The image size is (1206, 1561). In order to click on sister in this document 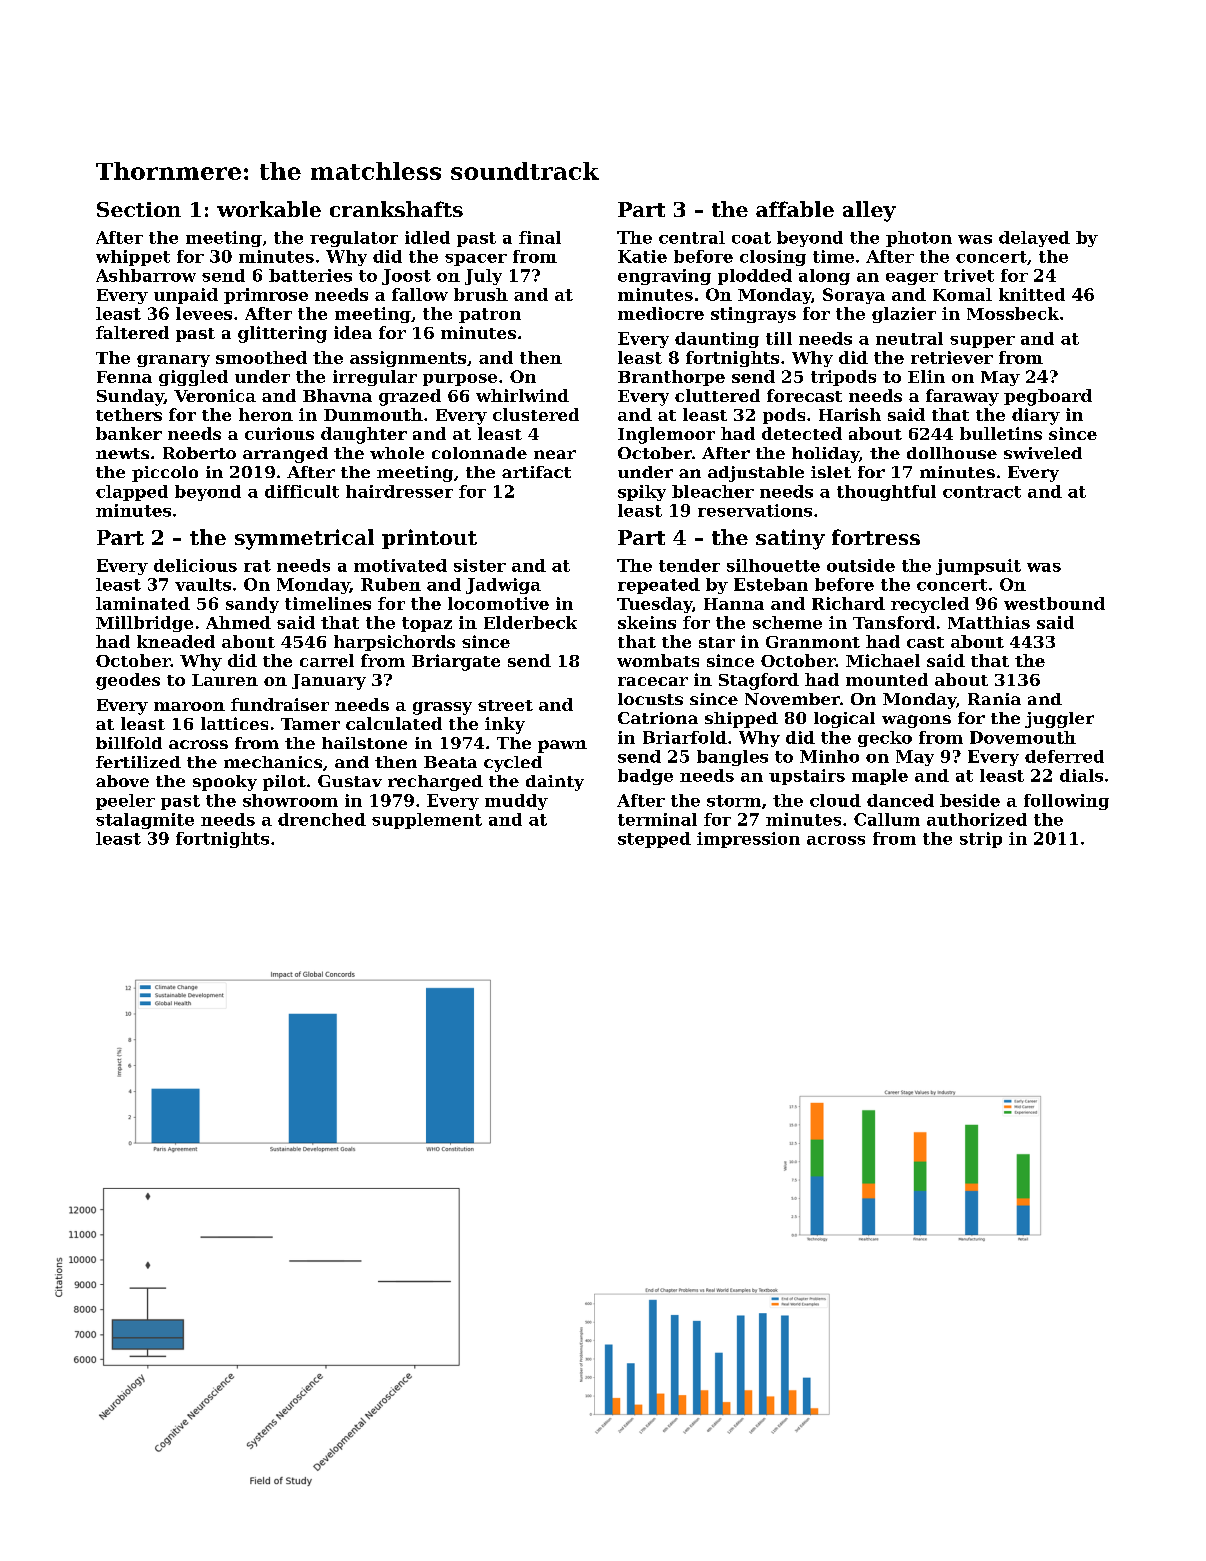, I will do `click(480, 565)`.
